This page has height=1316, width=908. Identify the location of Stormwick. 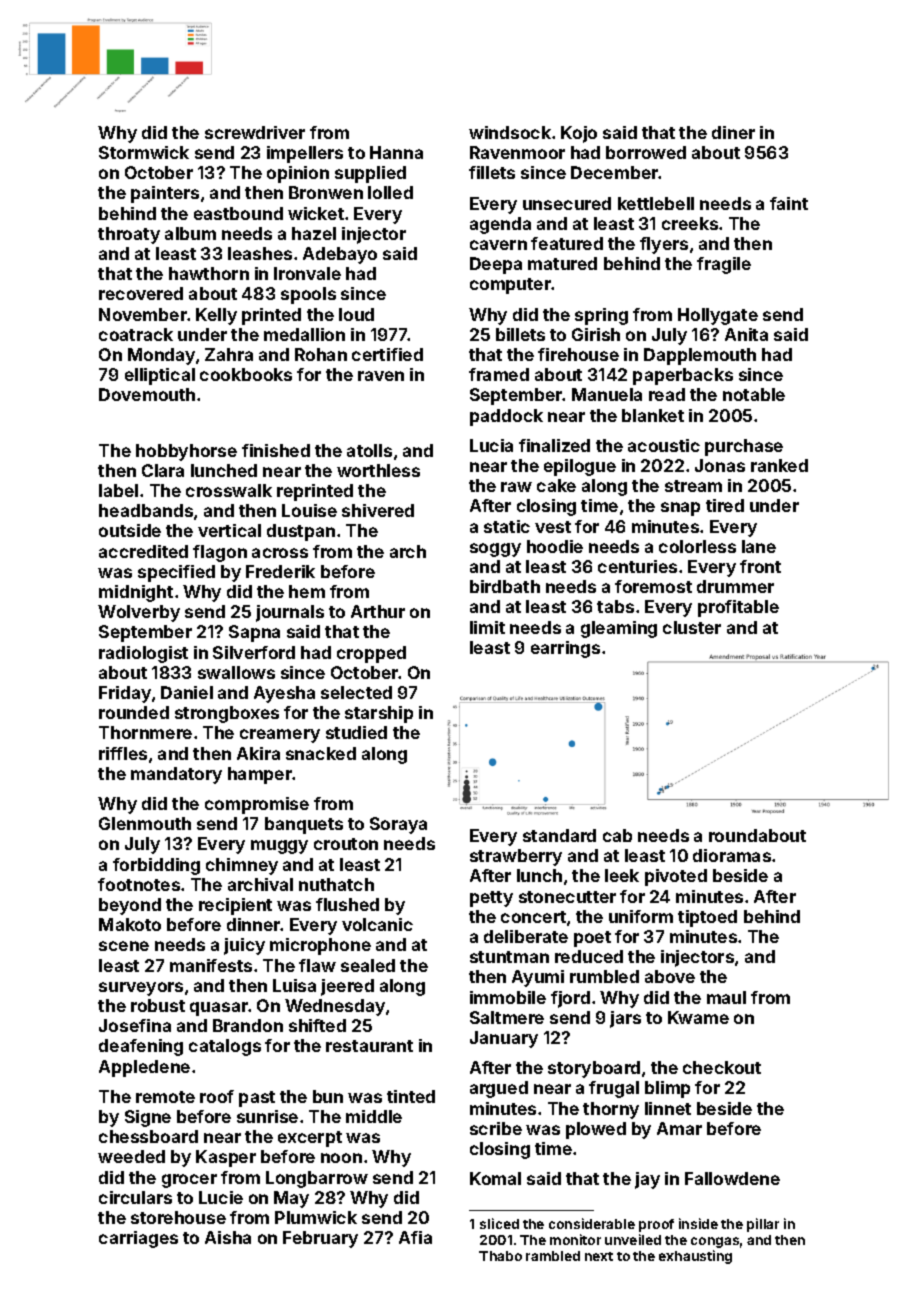
(144, 152).
